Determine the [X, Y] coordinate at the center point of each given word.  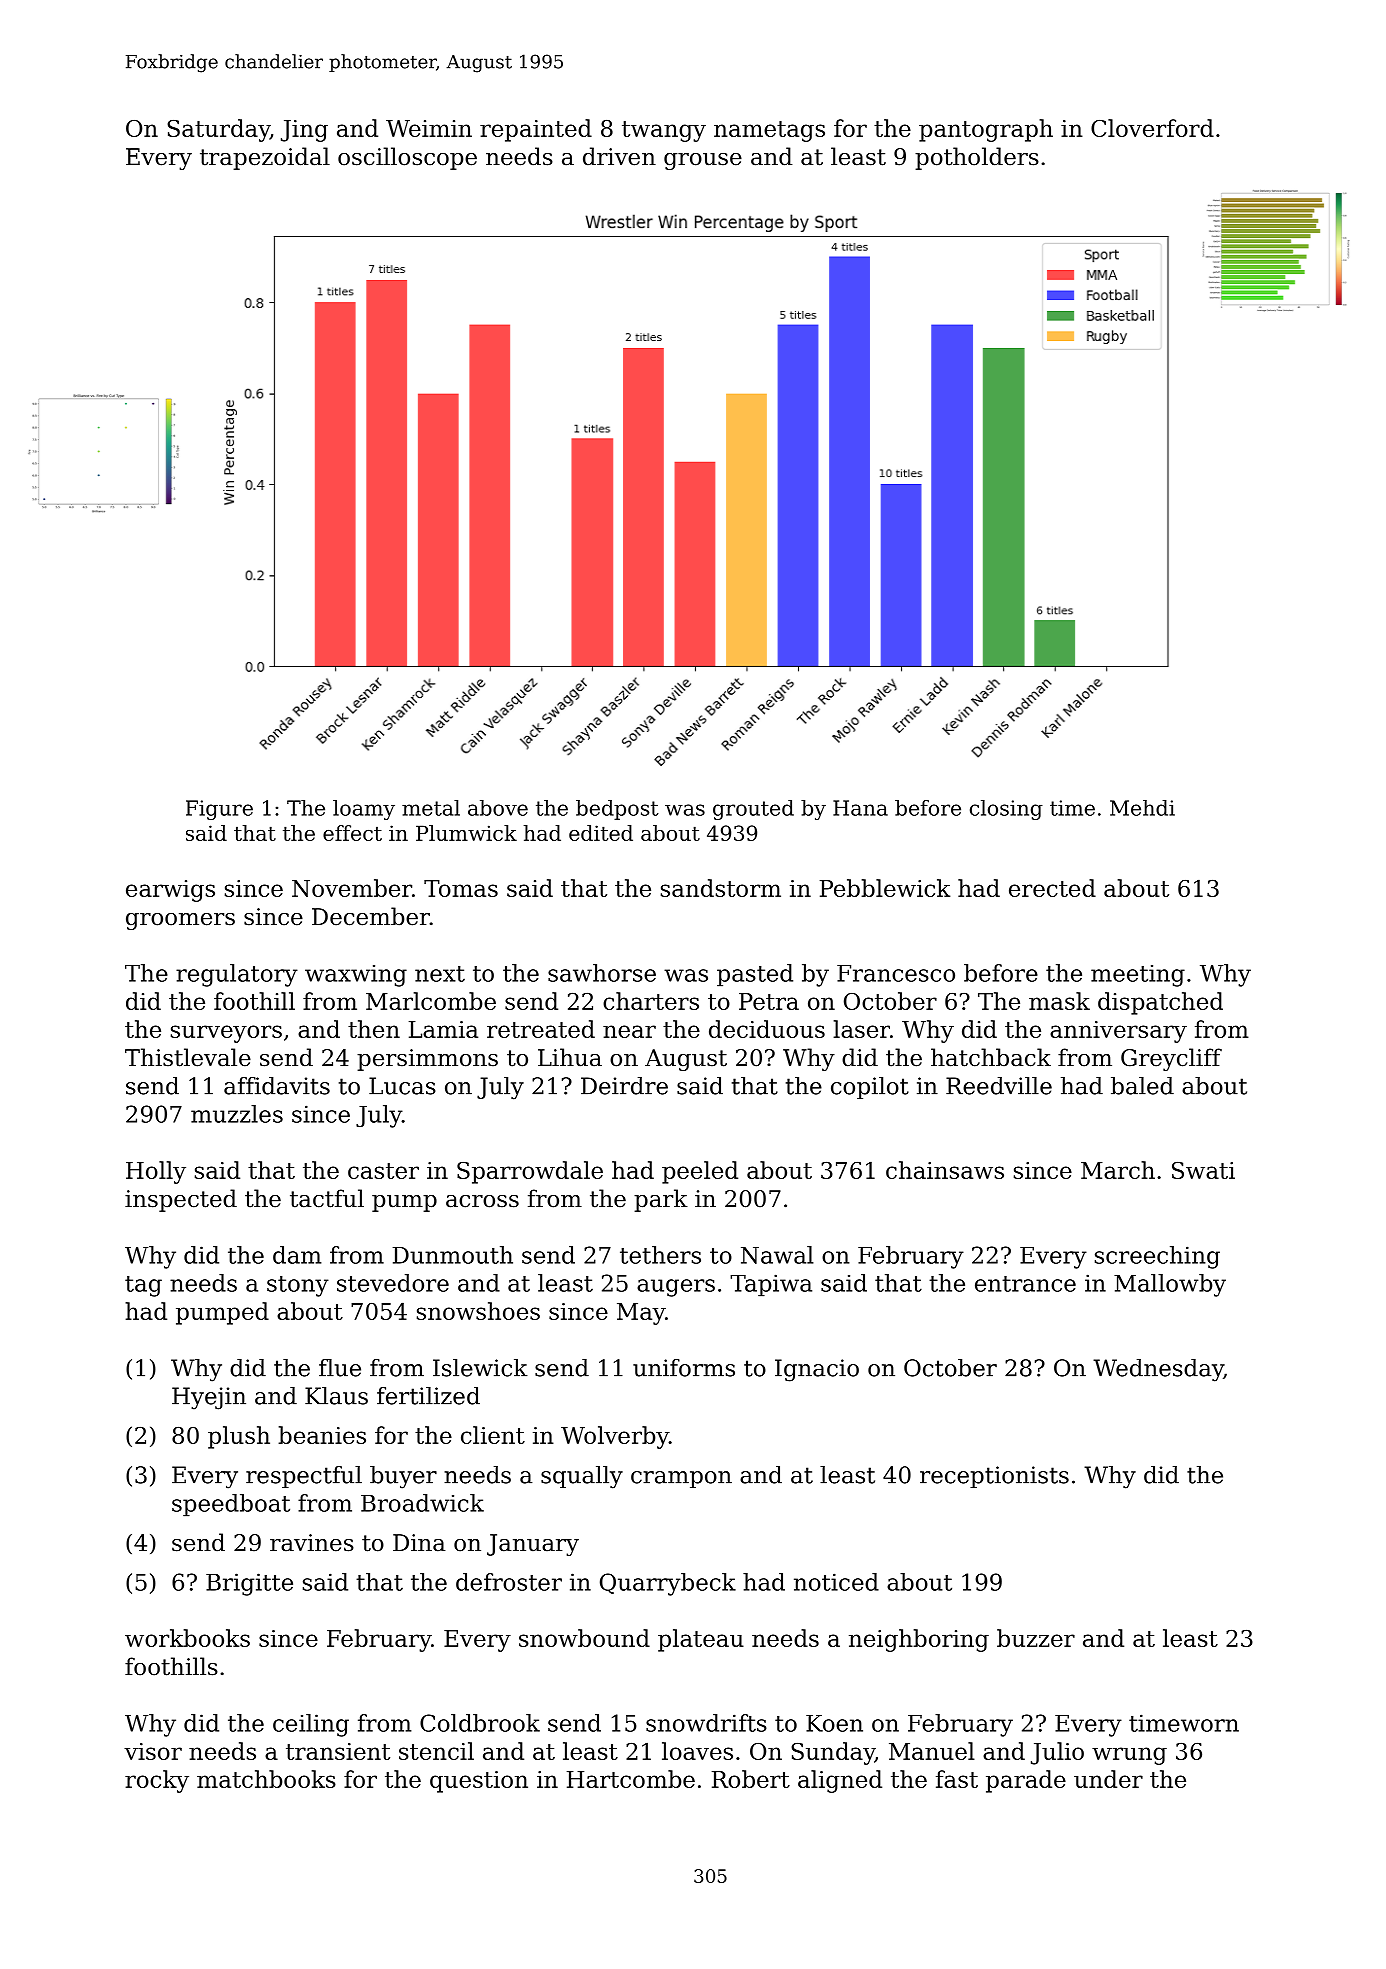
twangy [664, 131]
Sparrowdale [530, 1172]
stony [298, 1286]
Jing [304, 131]
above [498, 808]
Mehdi [1142, 808]
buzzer [1036, 1638]
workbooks [187, 1638]
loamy [364, 810]
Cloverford [1152, 128]
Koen [834, 1723]
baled [1142, 1086]
